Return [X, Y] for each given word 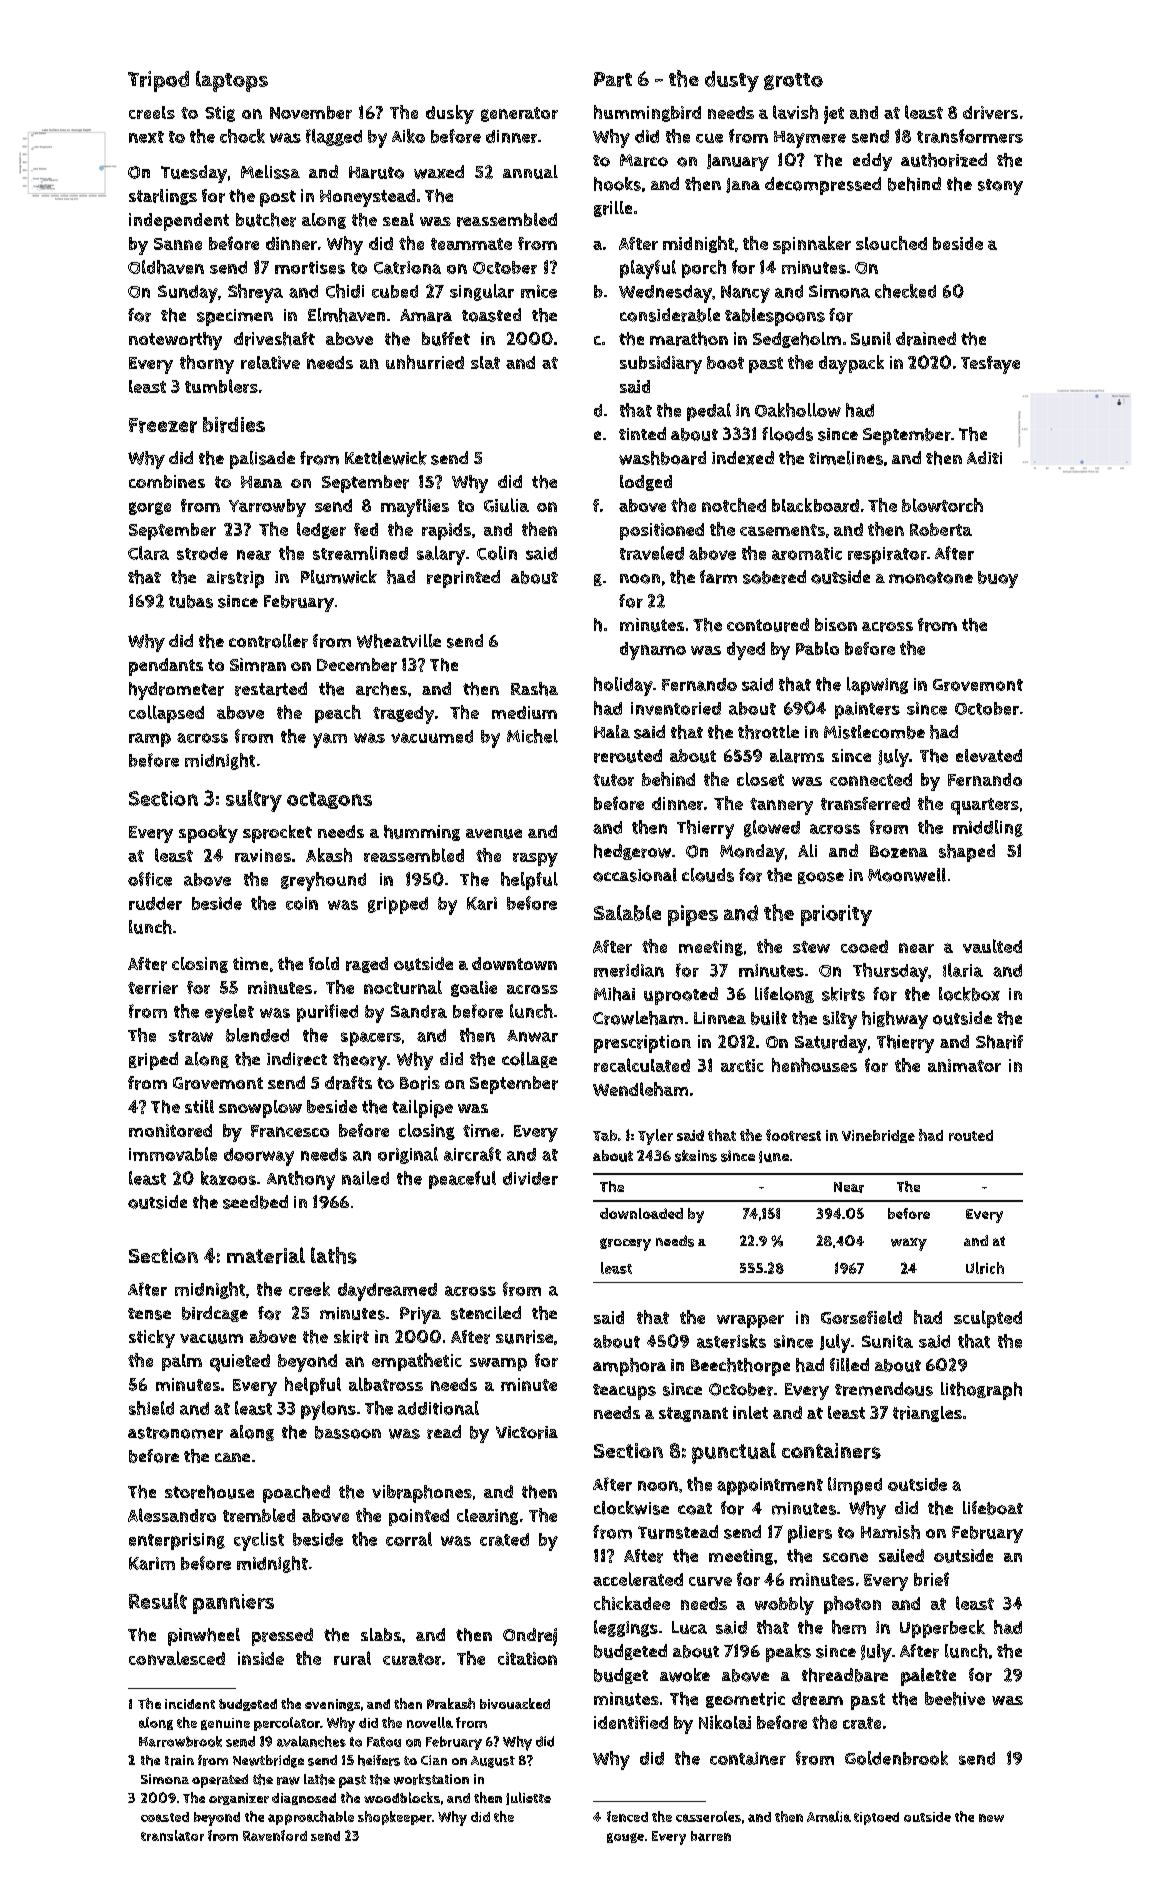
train [179, 1760]
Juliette [528, 1798]
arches [381, 689]
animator [964, 1065]
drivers [990, 112]
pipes [693, 915]
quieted [240, 1363]
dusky [450, 114]
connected [871, 779]
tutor [613, 780]
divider [530, 1178]
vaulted [992, 946]
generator [519, 114]
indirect [297, 1059]
